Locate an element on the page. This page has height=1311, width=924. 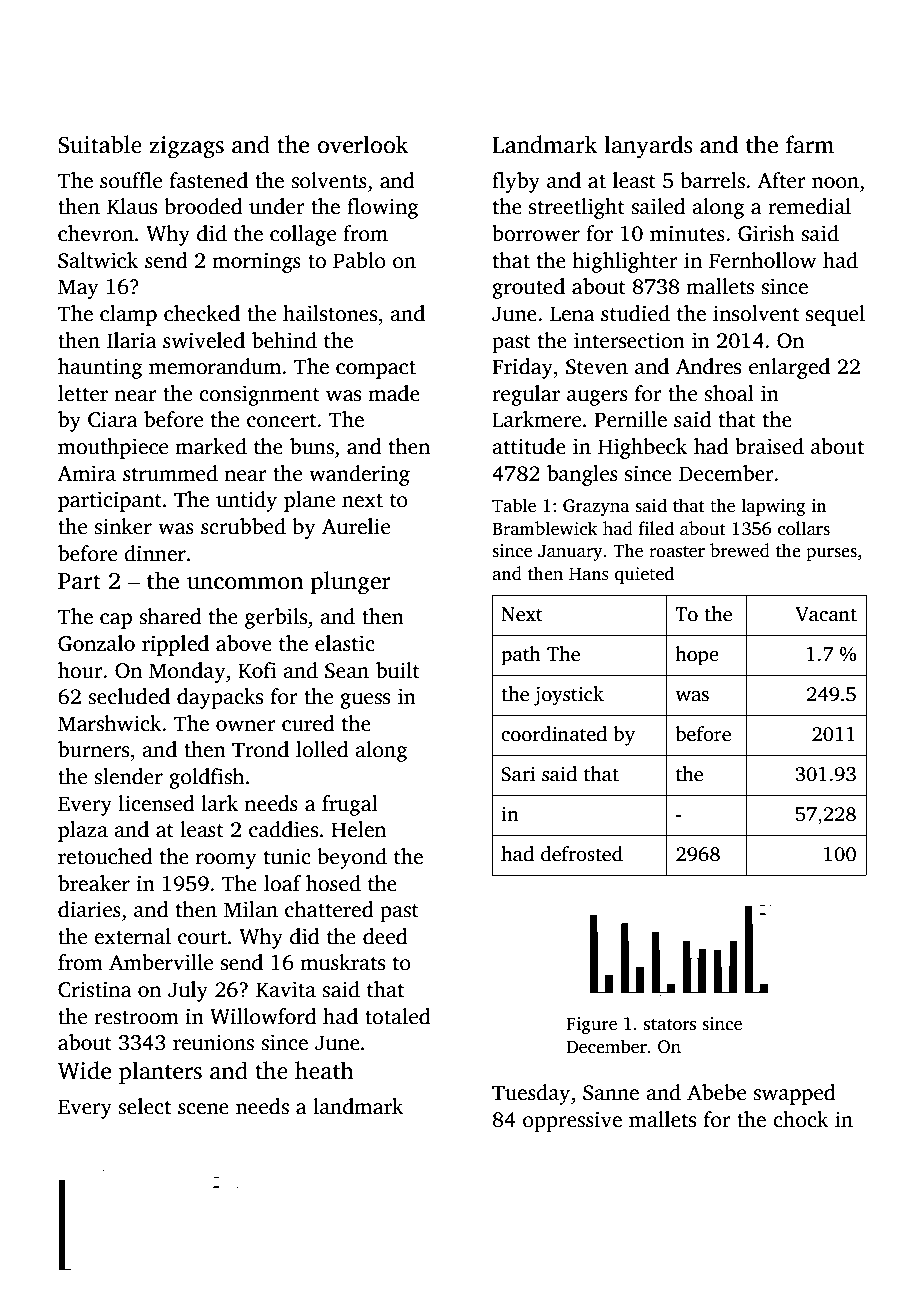
defrosted is located at coordinates (582, 854).
